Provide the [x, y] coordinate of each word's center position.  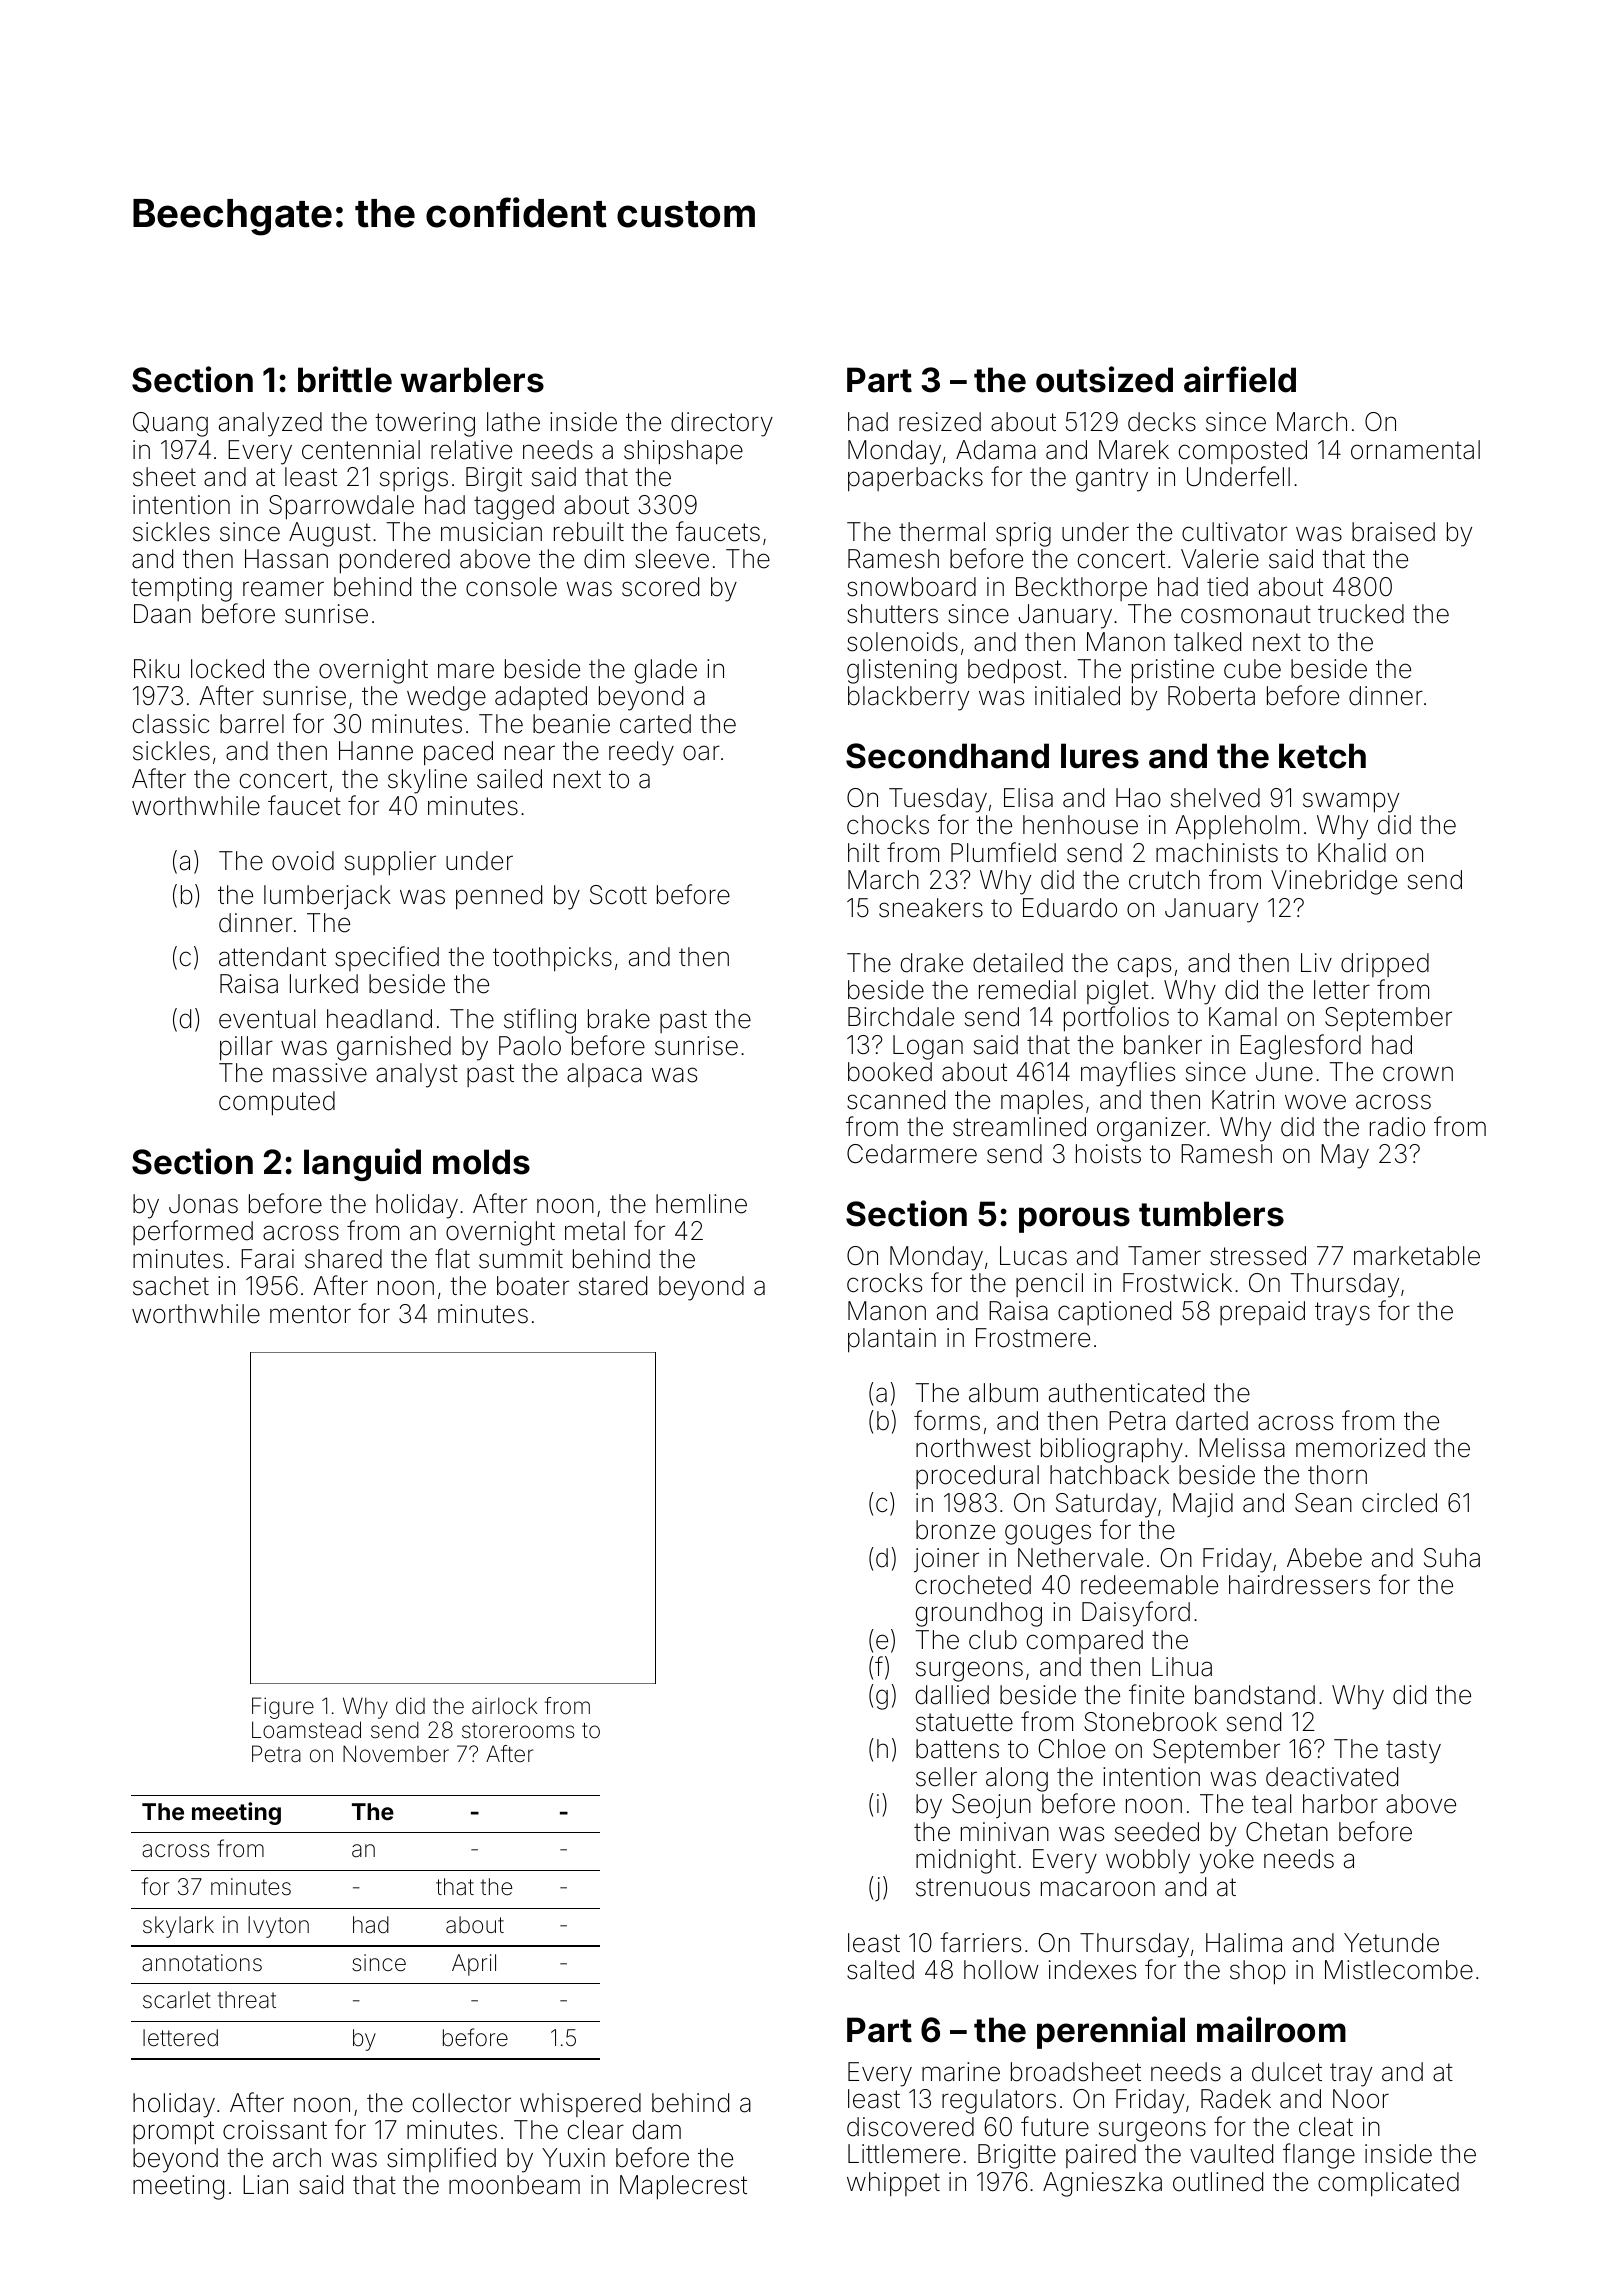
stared [613, 1286]
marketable [1417, 1256]
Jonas [203, 1204]
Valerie [1220, 559]
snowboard [911, 587]
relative [471, 450]
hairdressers [1299, 1585]
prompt [173, 2133]
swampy [1351, 802]
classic [171, 724]
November [396, 1754]
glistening [902, 671]
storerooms [518, 1731]
